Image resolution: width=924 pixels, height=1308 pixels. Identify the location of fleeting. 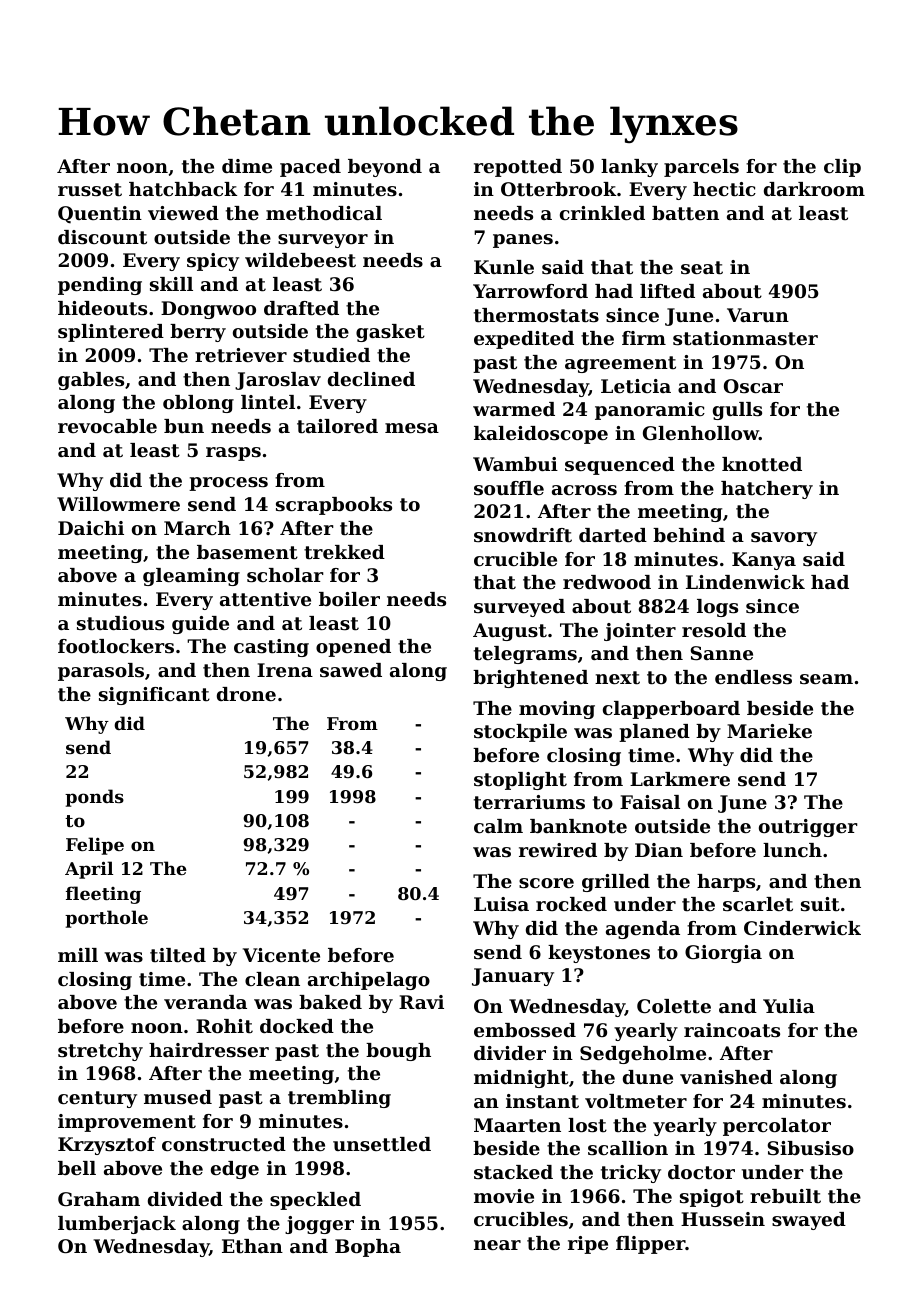
(103, 895).
